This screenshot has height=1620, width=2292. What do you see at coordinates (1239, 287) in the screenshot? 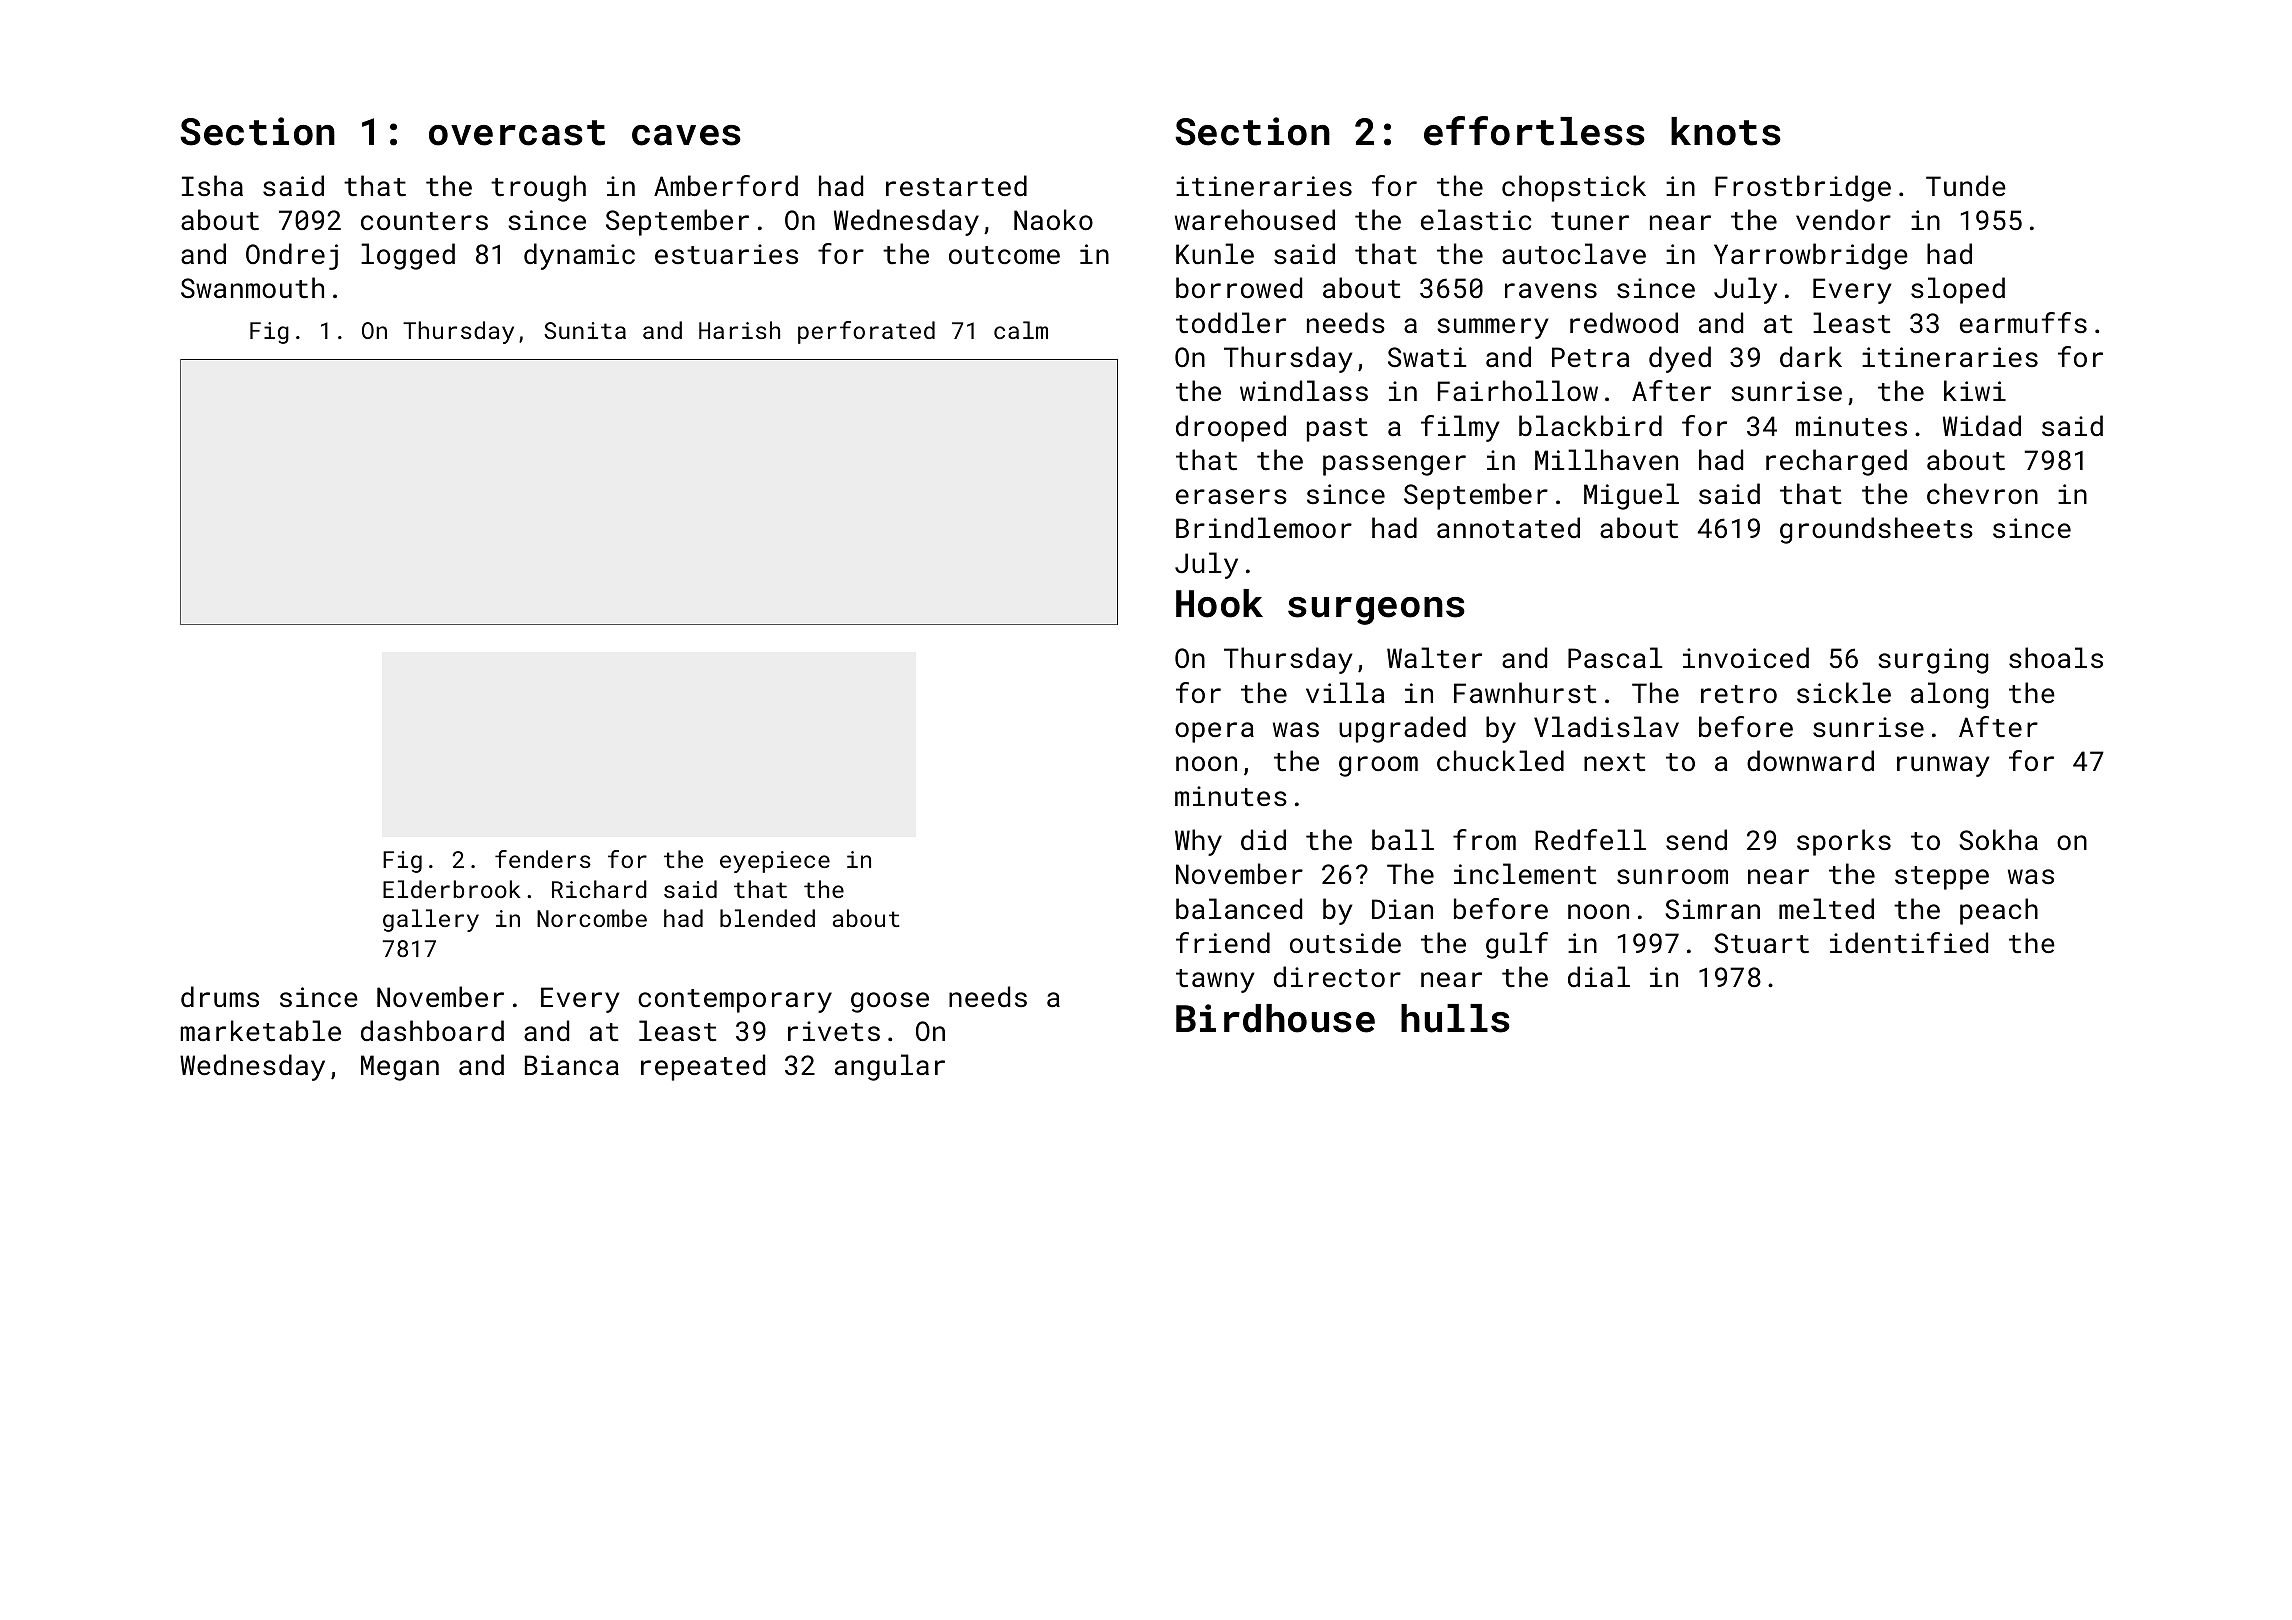
I see `borrowed` at bounding box center [1239, 287].
